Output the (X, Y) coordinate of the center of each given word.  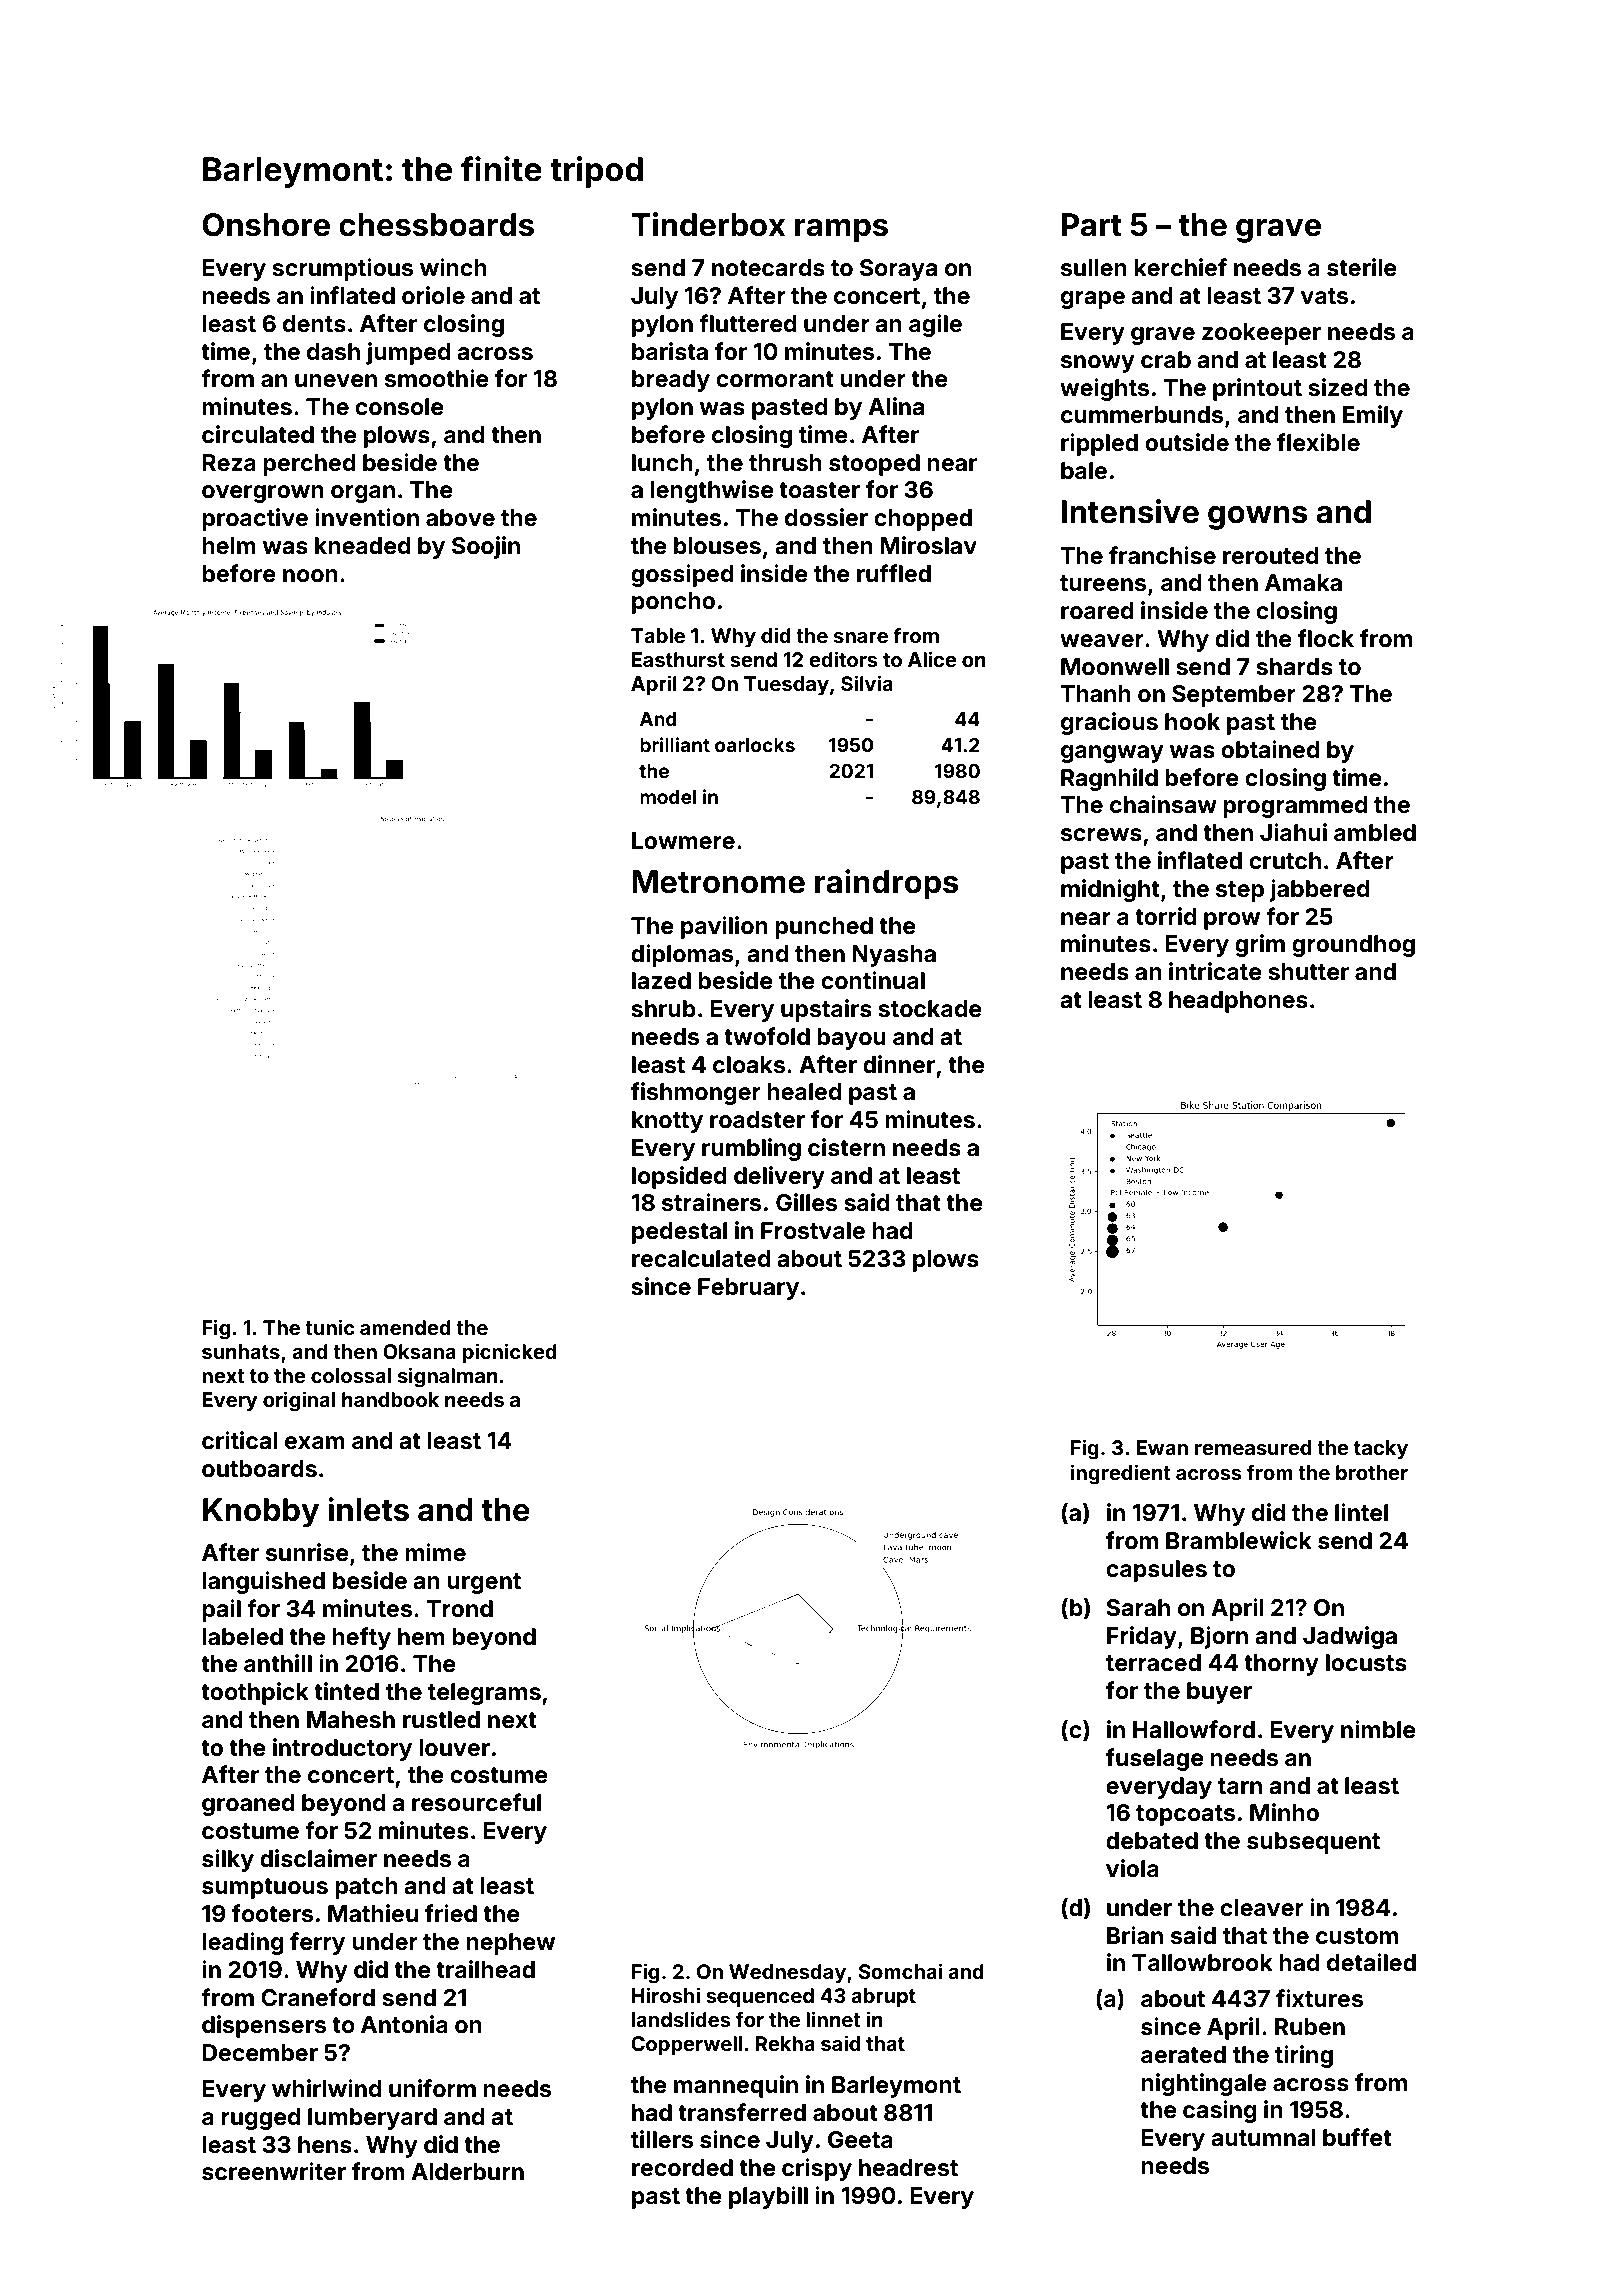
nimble (1378, 1729)
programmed (1295, 807)
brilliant (675, 744)
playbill (768, 2197)
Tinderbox (708, 224)
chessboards (436, 225)
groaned (248, 1805)
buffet (1357, 2137)
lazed (661, 981)
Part (1092, 225)
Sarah (1138, 1608)
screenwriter (274, 2171)
